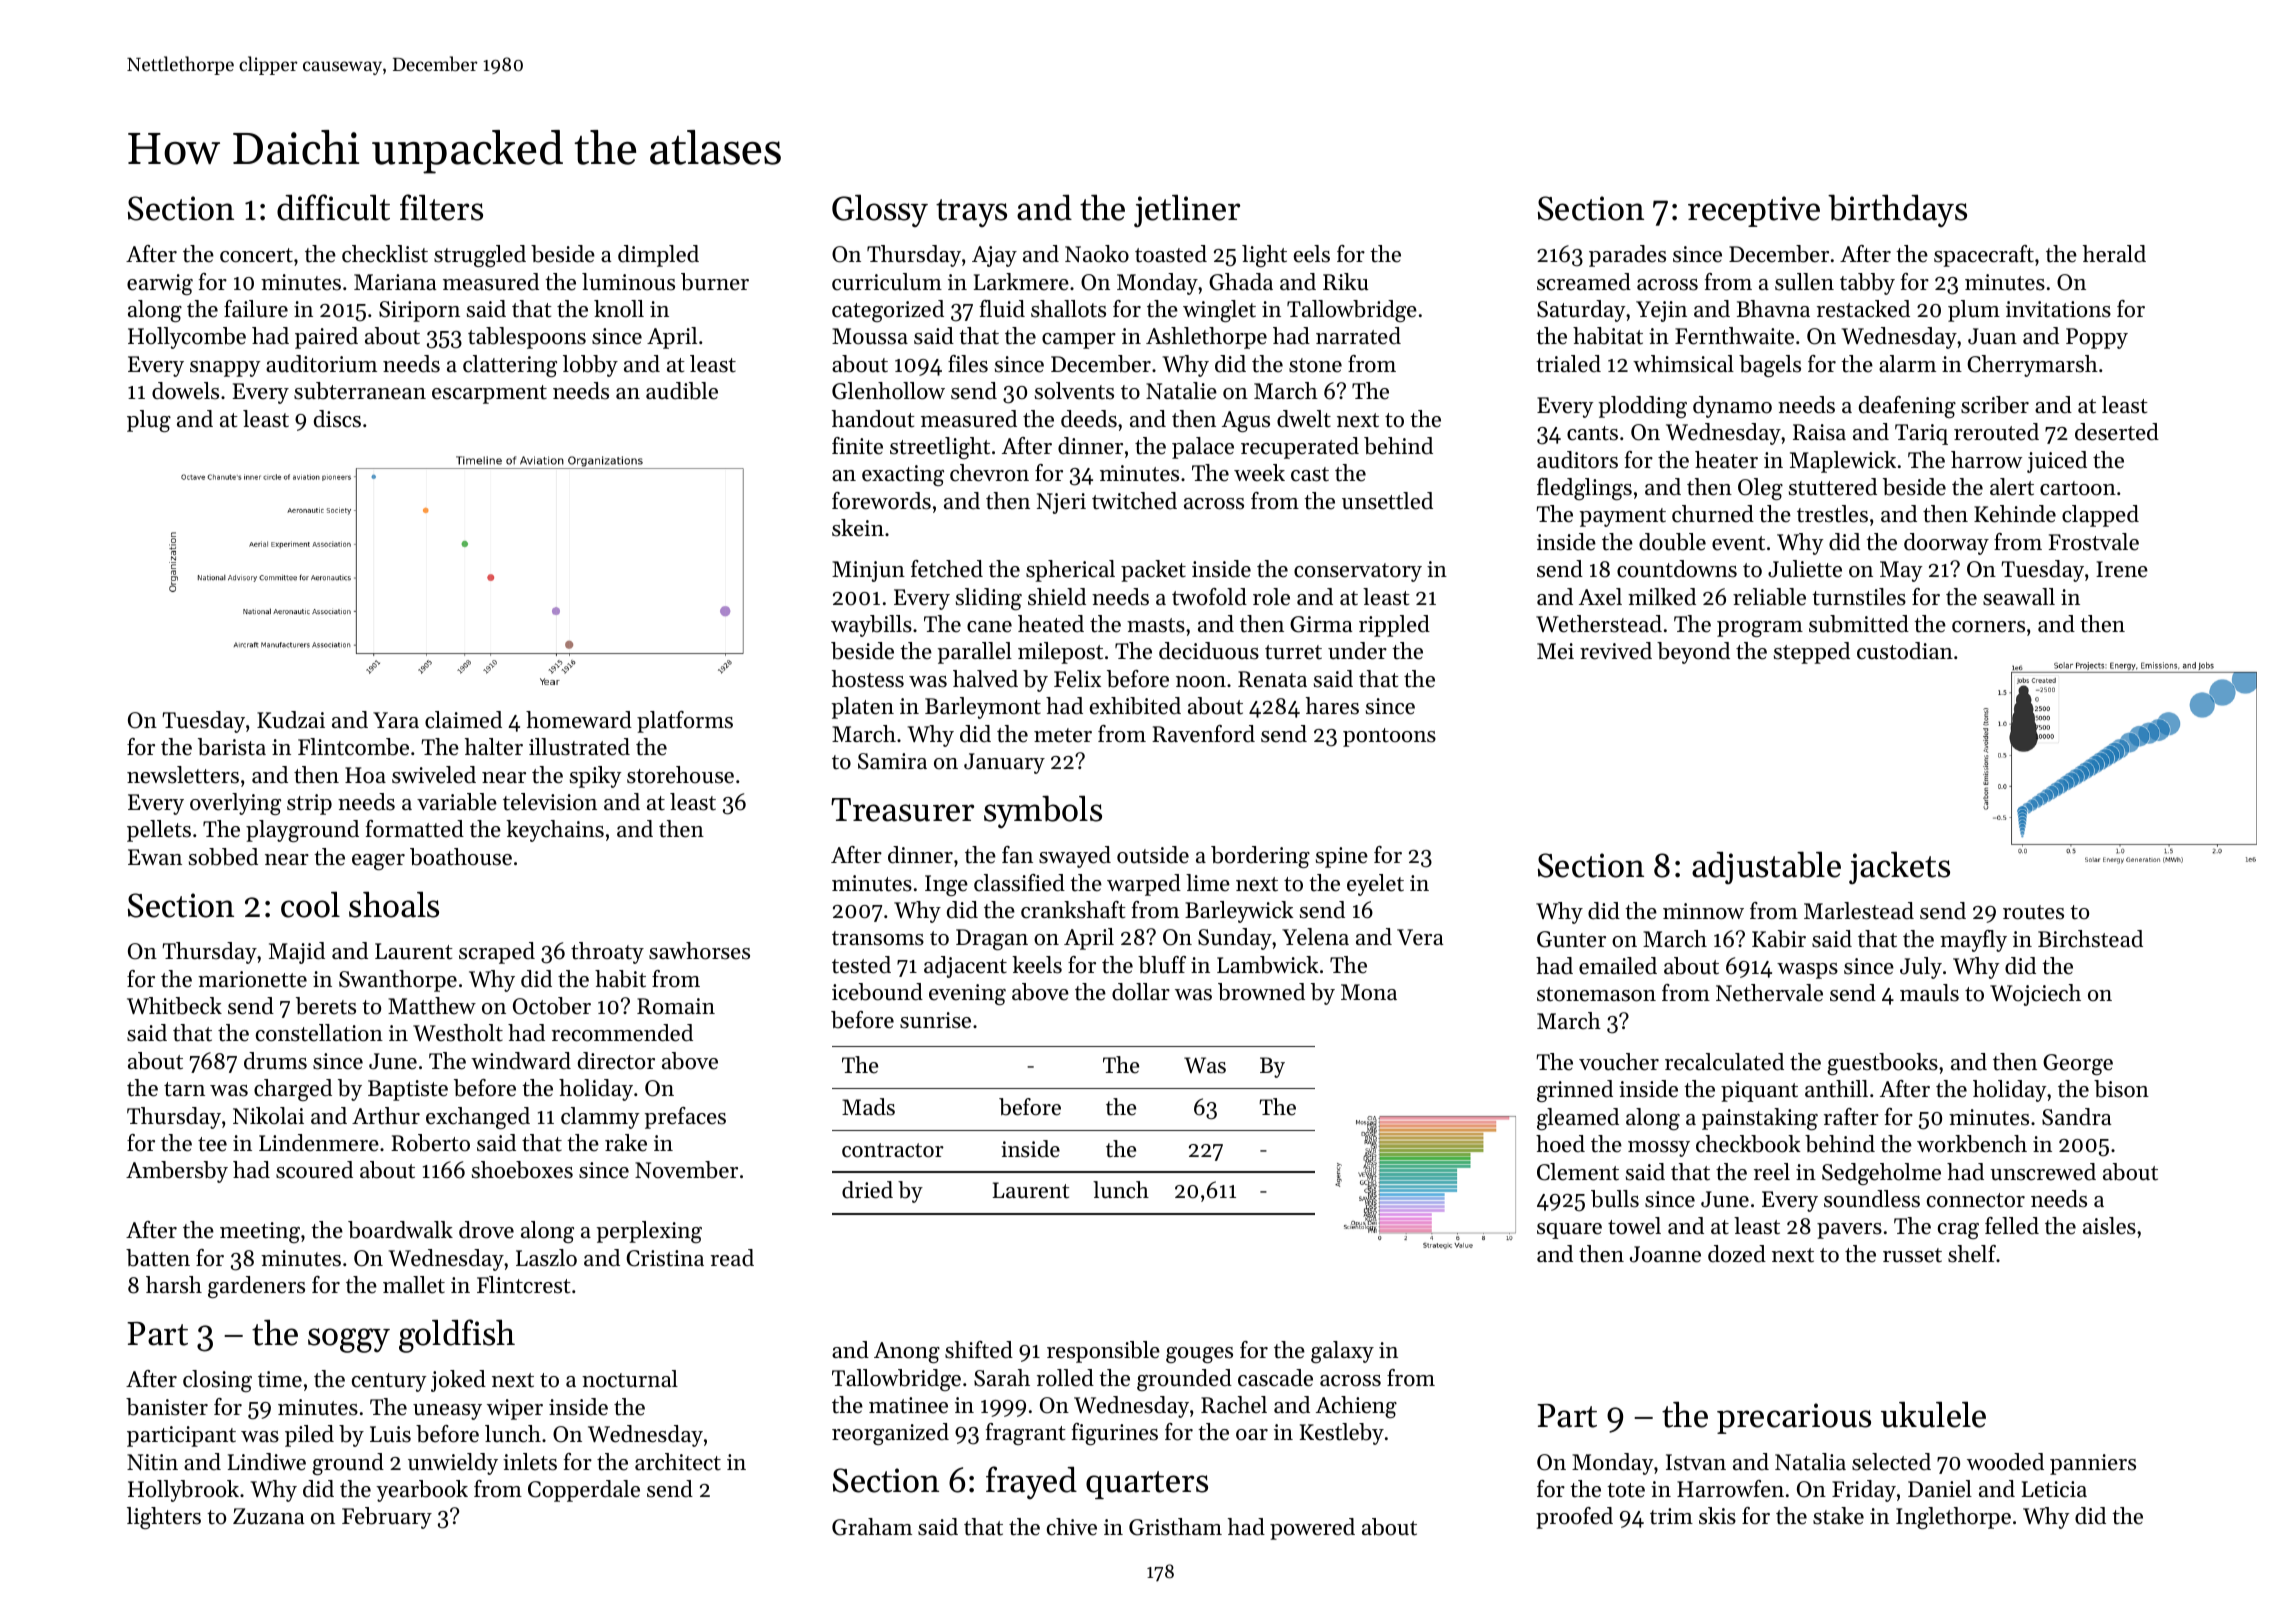 The height and width of the page is (1620, 2292). What do you see at coordinates (252, 979) in the page?
I see `marionette` at bounding box center [252, 979].
